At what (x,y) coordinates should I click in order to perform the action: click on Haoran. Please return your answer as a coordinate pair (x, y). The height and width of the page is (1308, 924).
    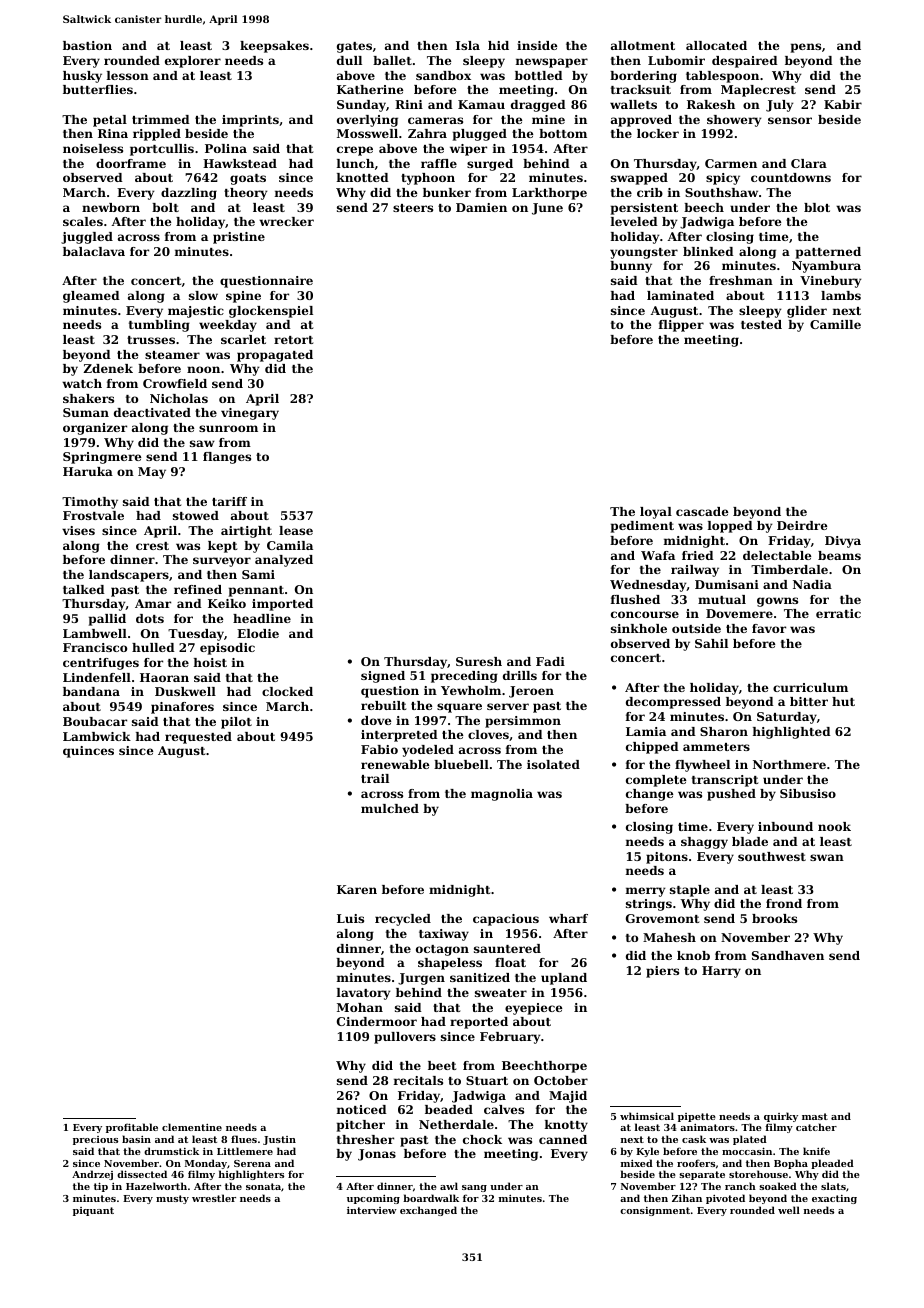
    Looking at the image, I should click on (164, 677).
